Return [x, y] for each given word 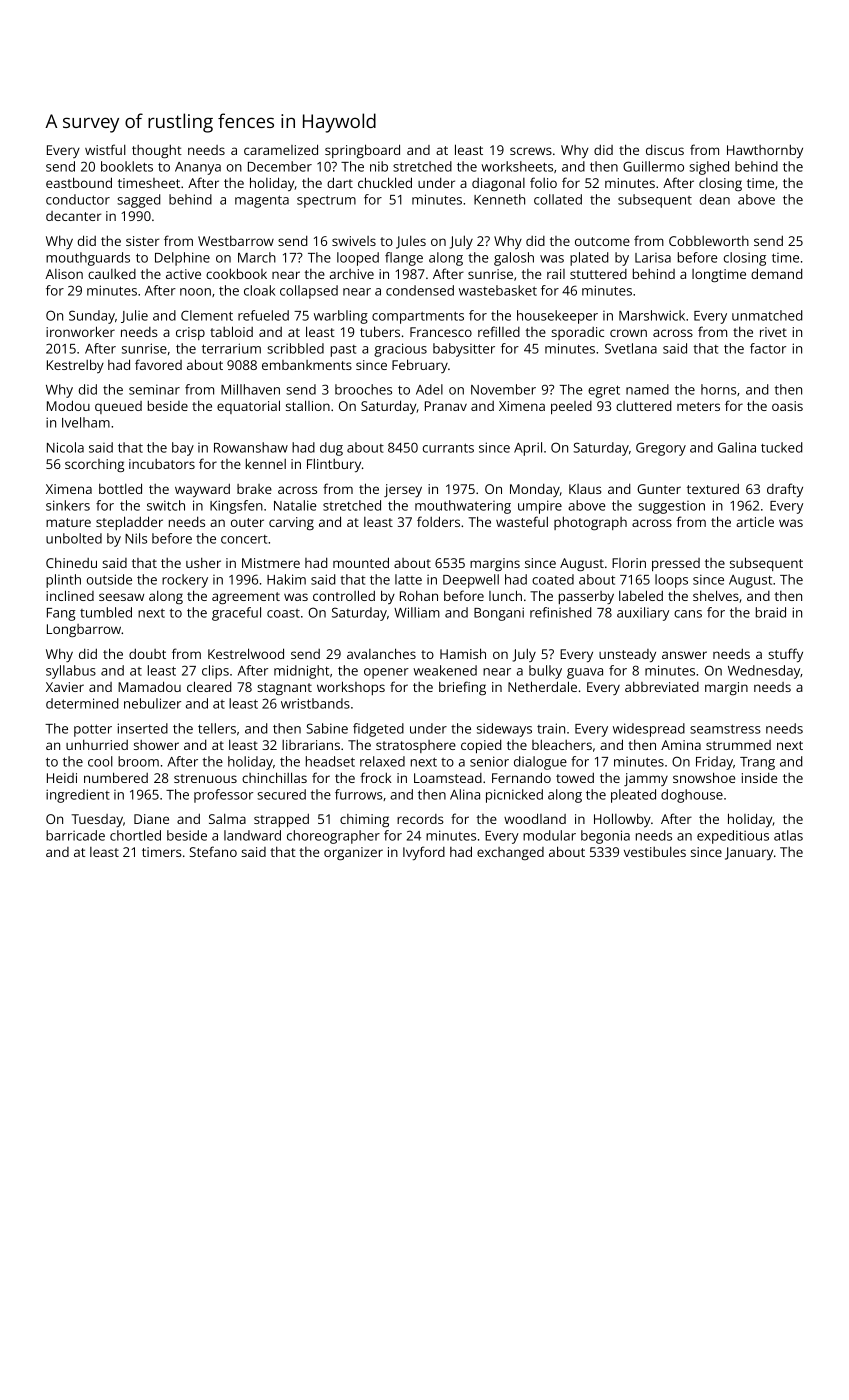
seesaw [121, 597]
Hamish [463, 653]
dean [715, 199]
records [420, 819]
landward [252, 835]
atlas [788, 835]
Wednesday [764, 672]
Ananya [198, 168]
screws [531, 151]
